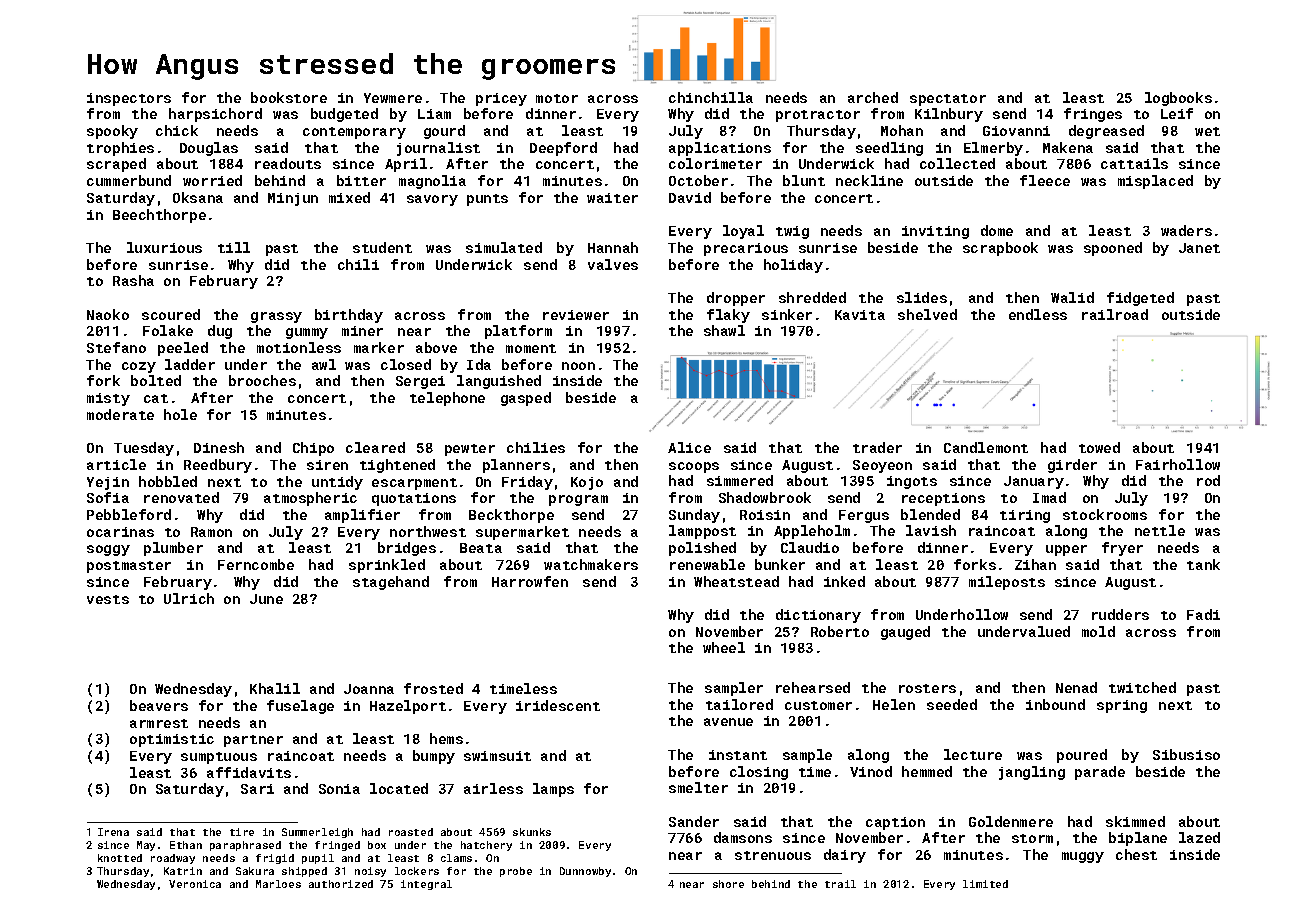  What do you see at coordinates (922, 297) in the screenshot?
I see `slides` at bounding box center [922, 297].
